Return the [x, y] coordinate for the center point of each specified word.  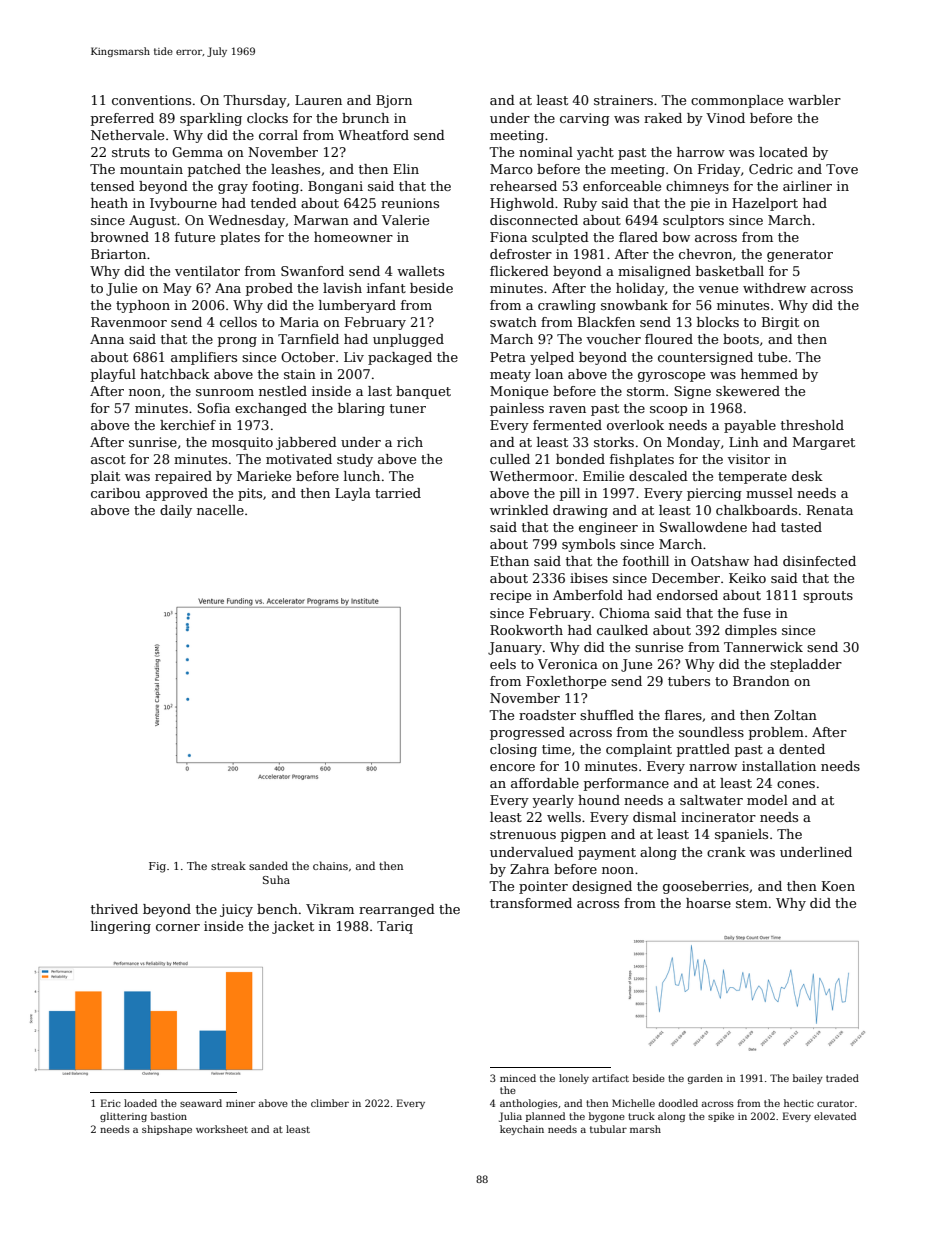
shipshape [167, 1130]
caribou [116, 493]
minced [518, 1078]
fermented [567, 425]
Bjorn [394, 101]
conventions [151, 100]
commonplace [737, 101]
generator [800, 256]
